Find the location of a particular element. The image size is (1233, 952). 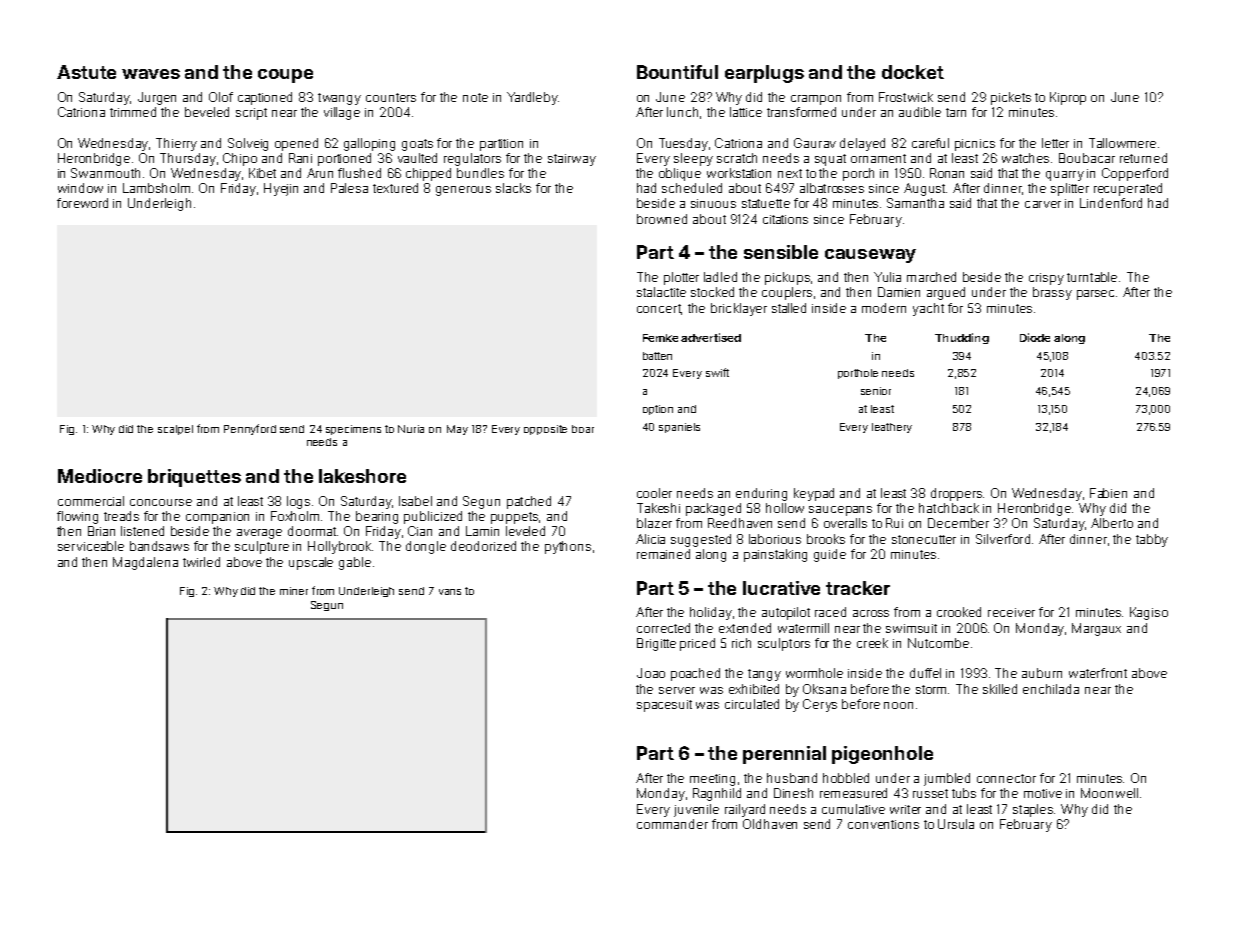

Ursula is located at coordinates (956, 824).
